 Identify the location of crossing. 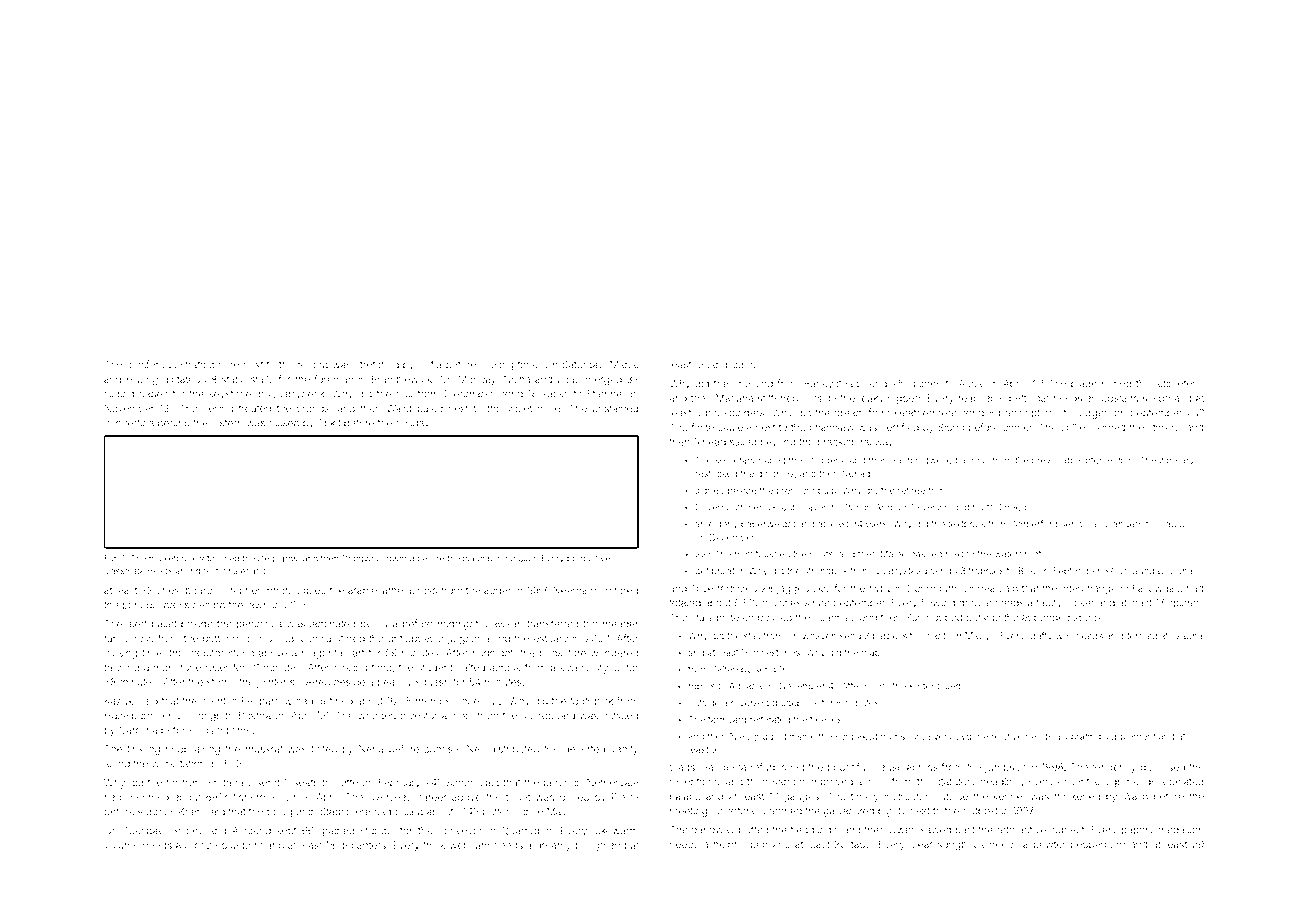
(753, 385).
